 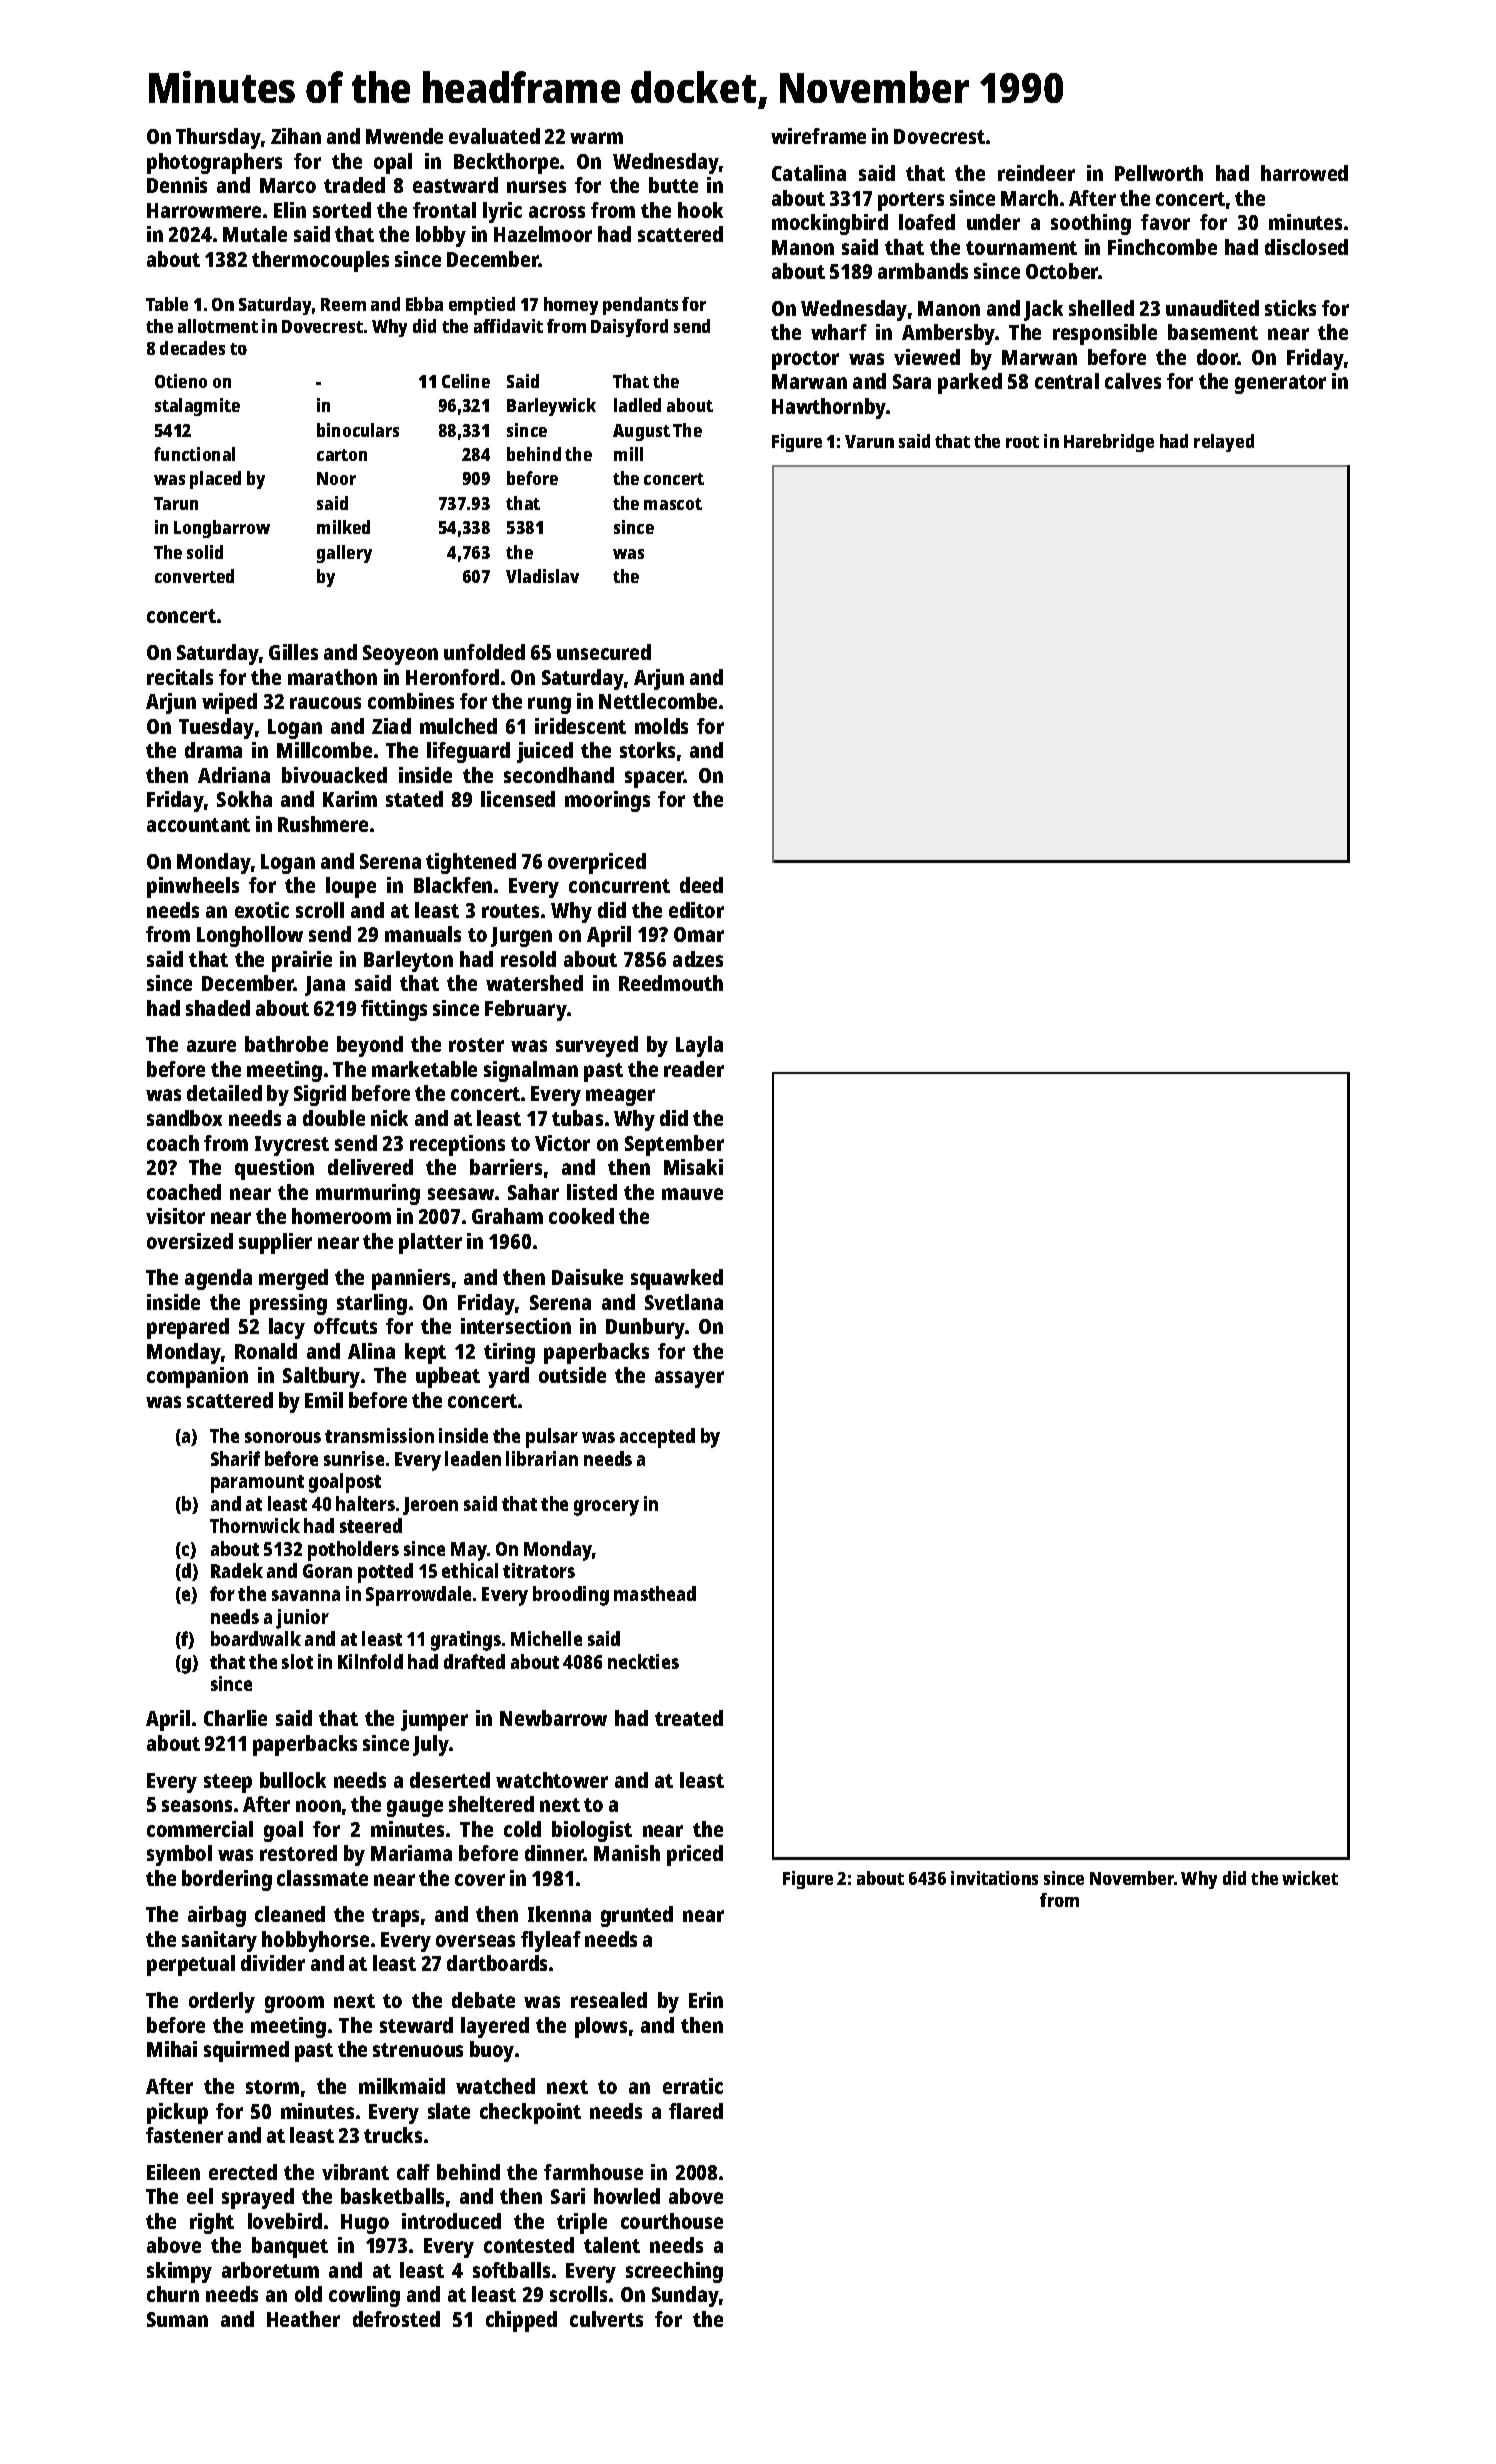 I want to click on invitations, so click(x=994, y=1878).
